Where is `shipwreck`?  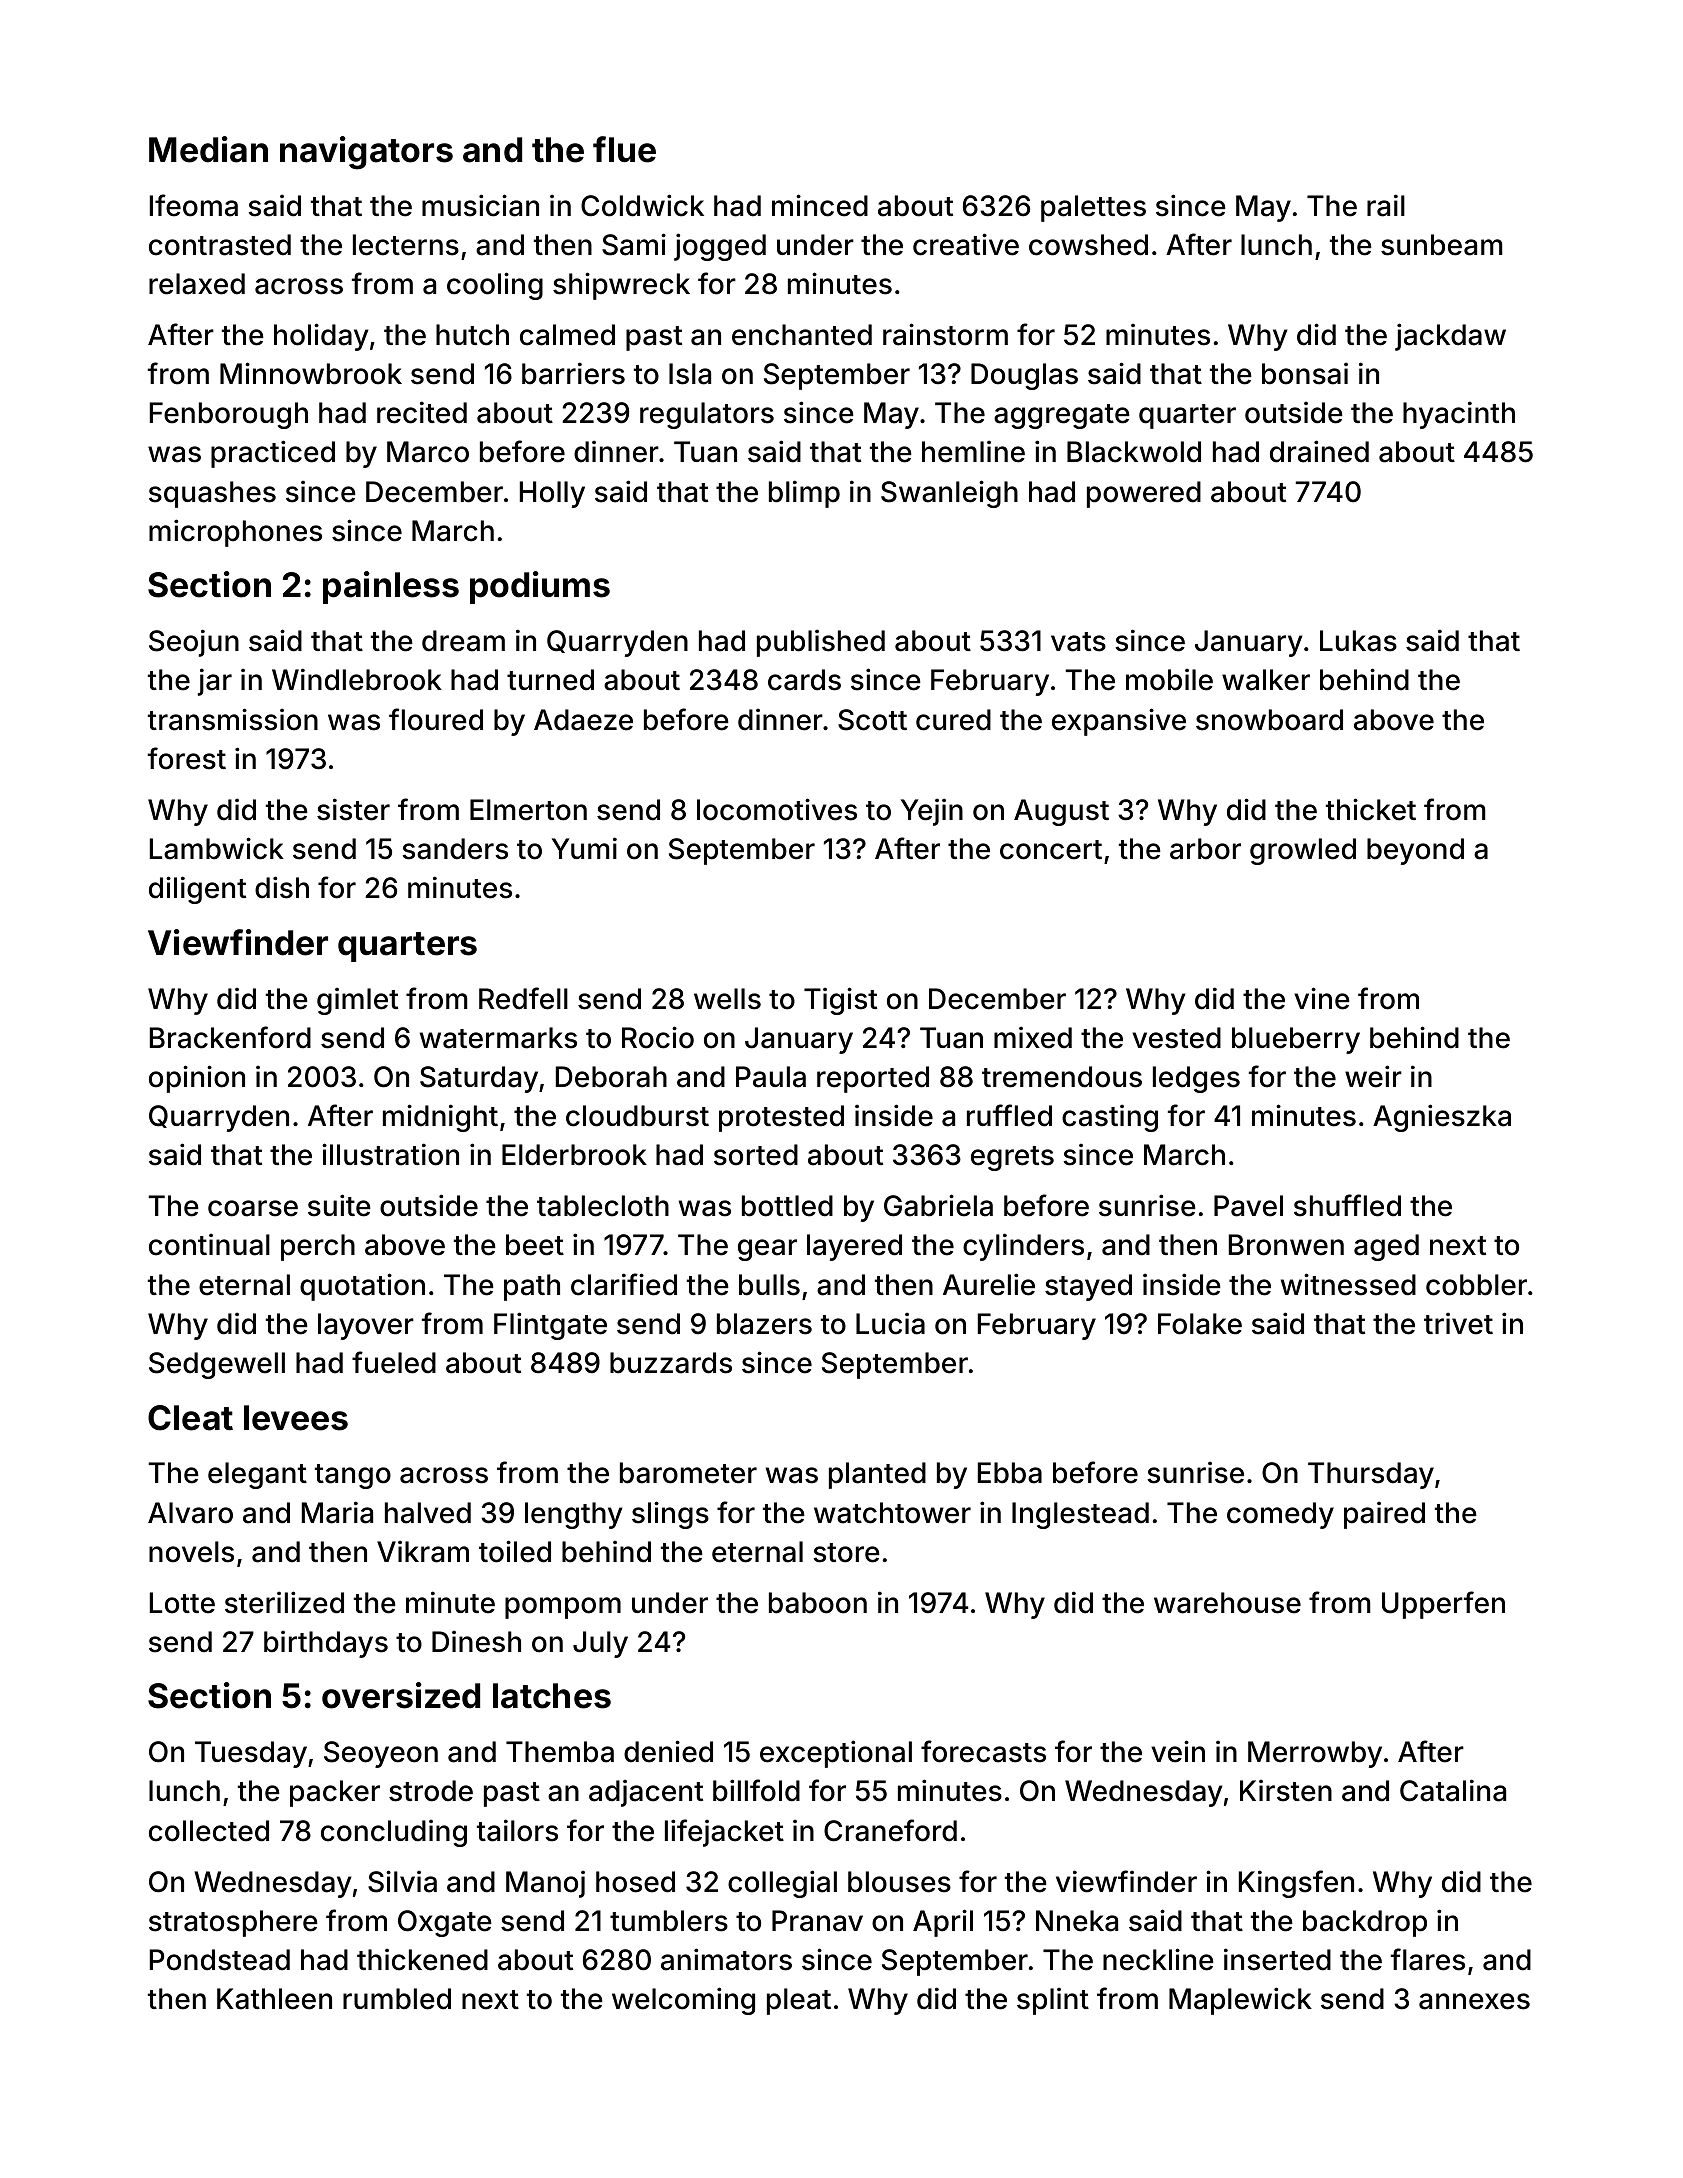
shipwreck is located at coordinates (621, 286).
